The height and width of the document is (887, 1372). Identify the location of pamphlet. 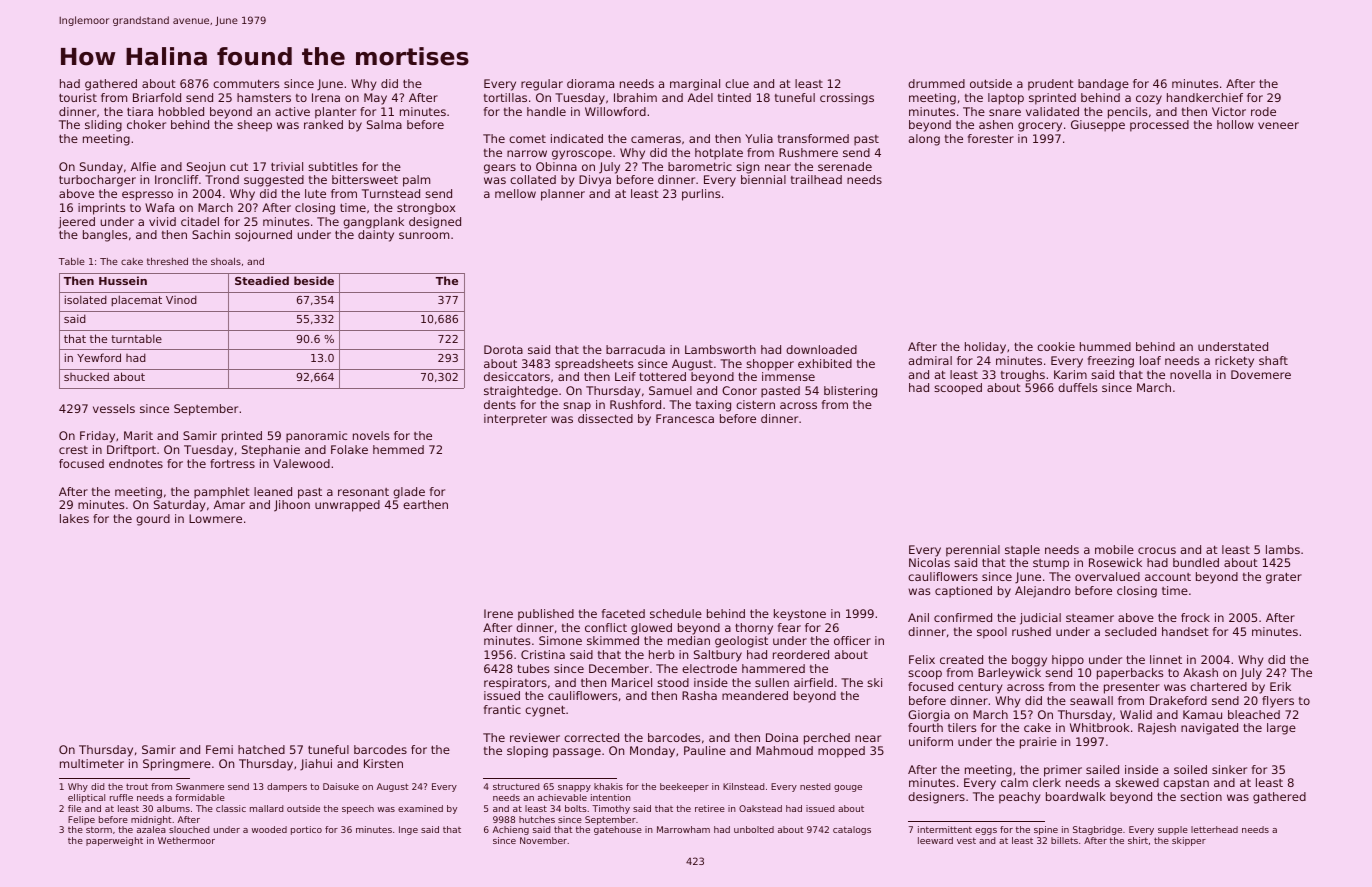
(222, 493).
